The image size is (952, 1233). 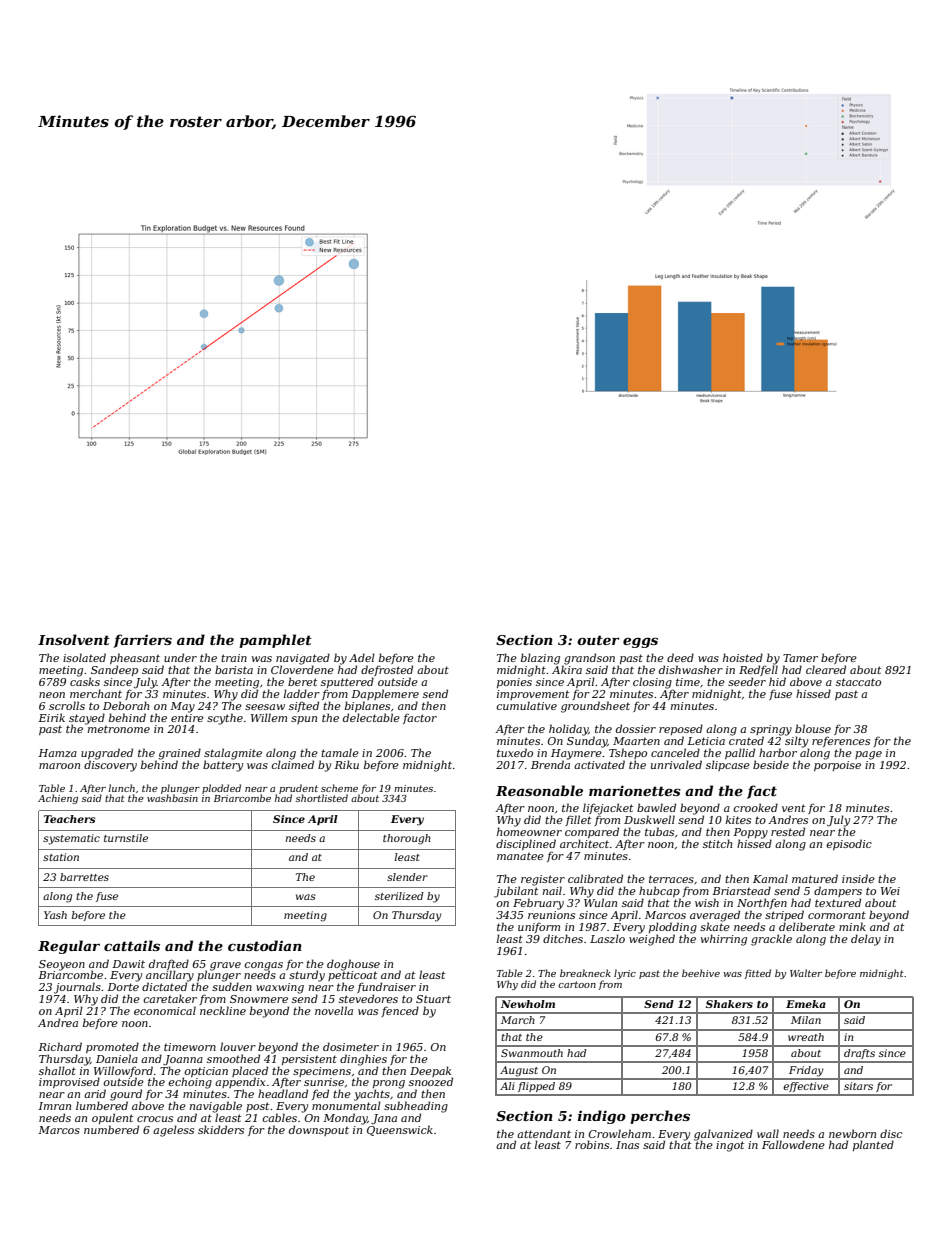 I want to click on downspout, so click(x=319, y=1130).
